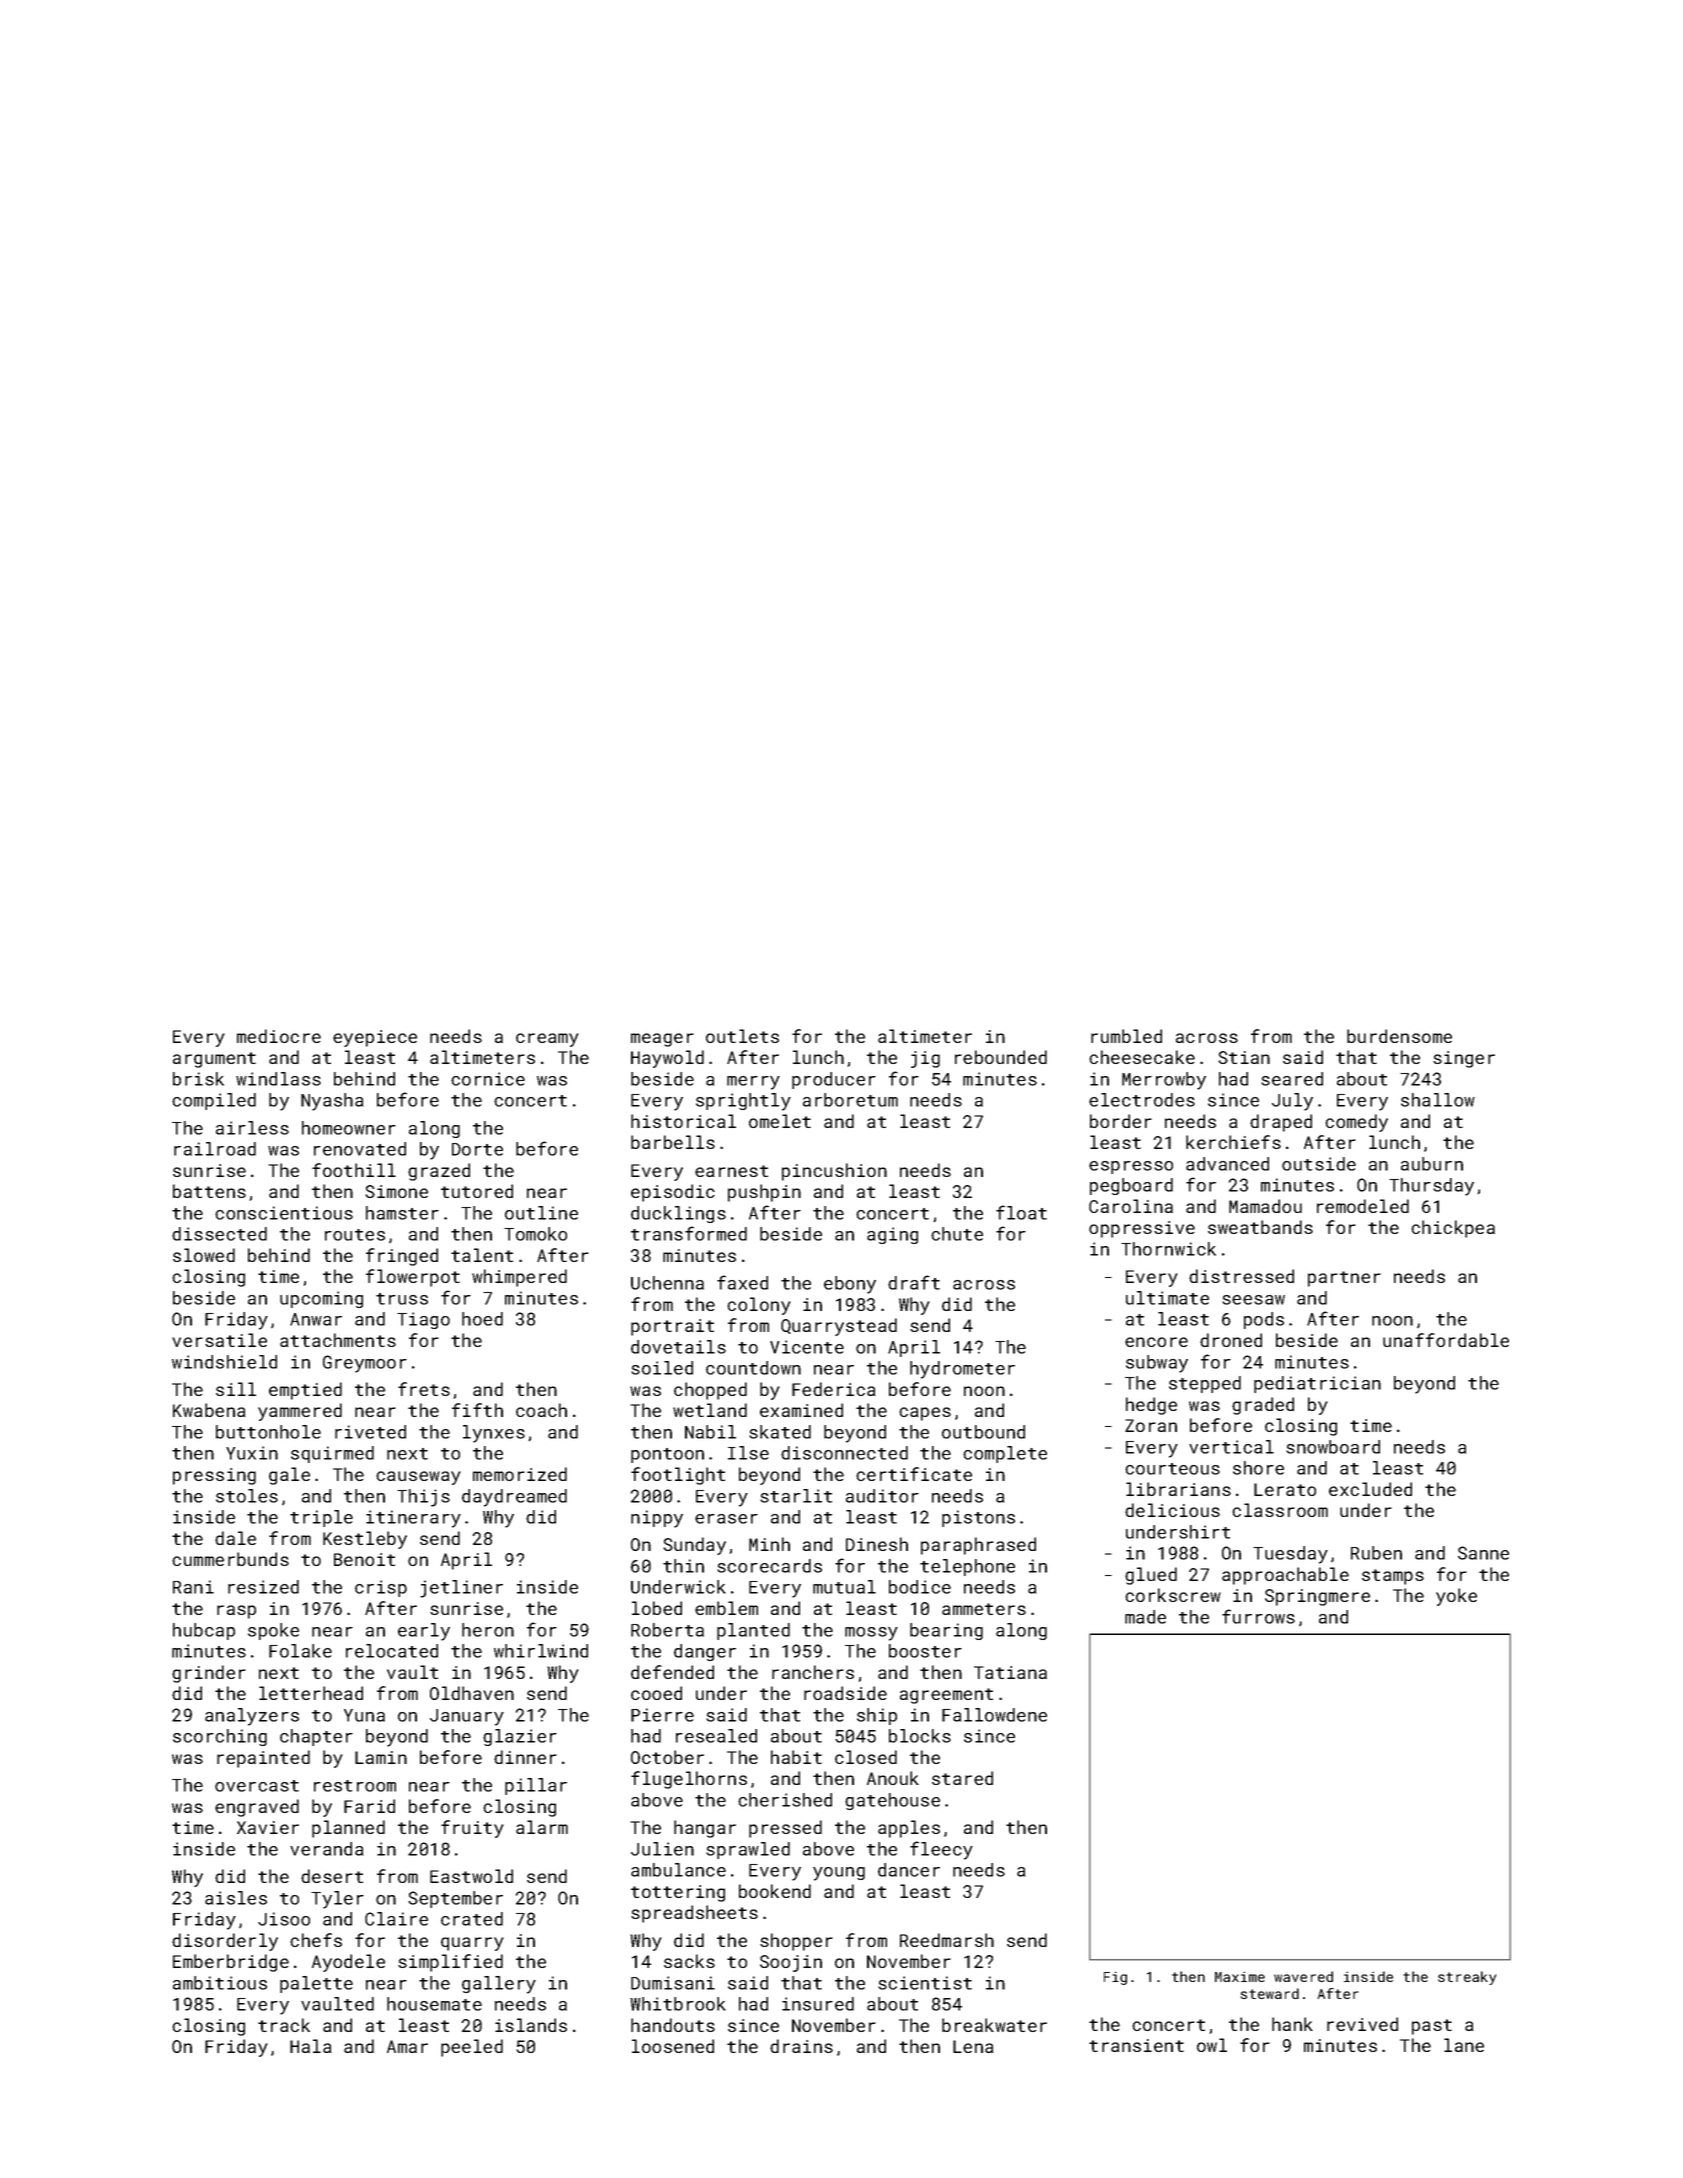 This page has width=1683, height=2178. Describe the element at coordinates (1399, 1036) in the page. I see `burdensome` at that location.
